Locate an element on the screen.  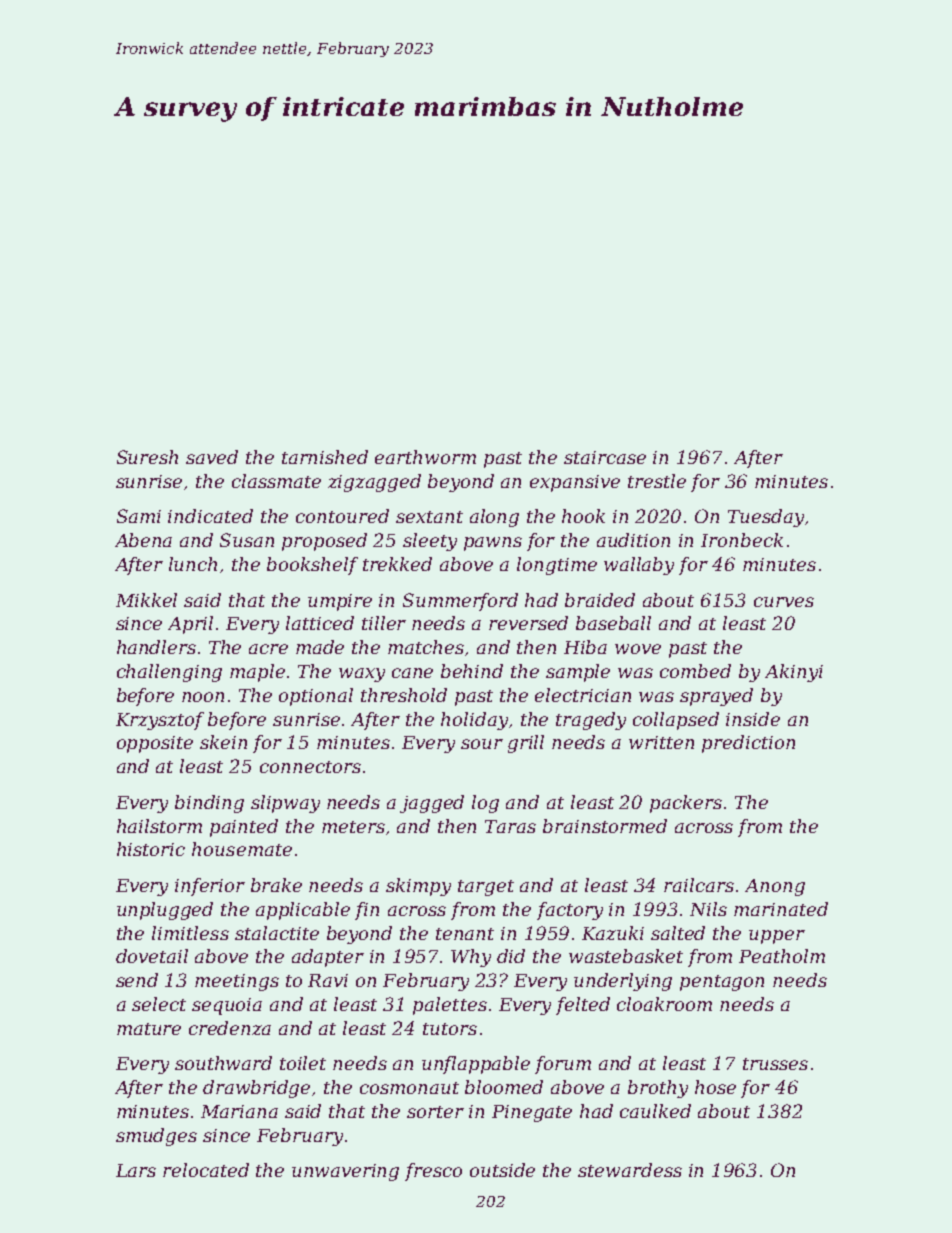
trusses is located at coordinates (775, 1064).
